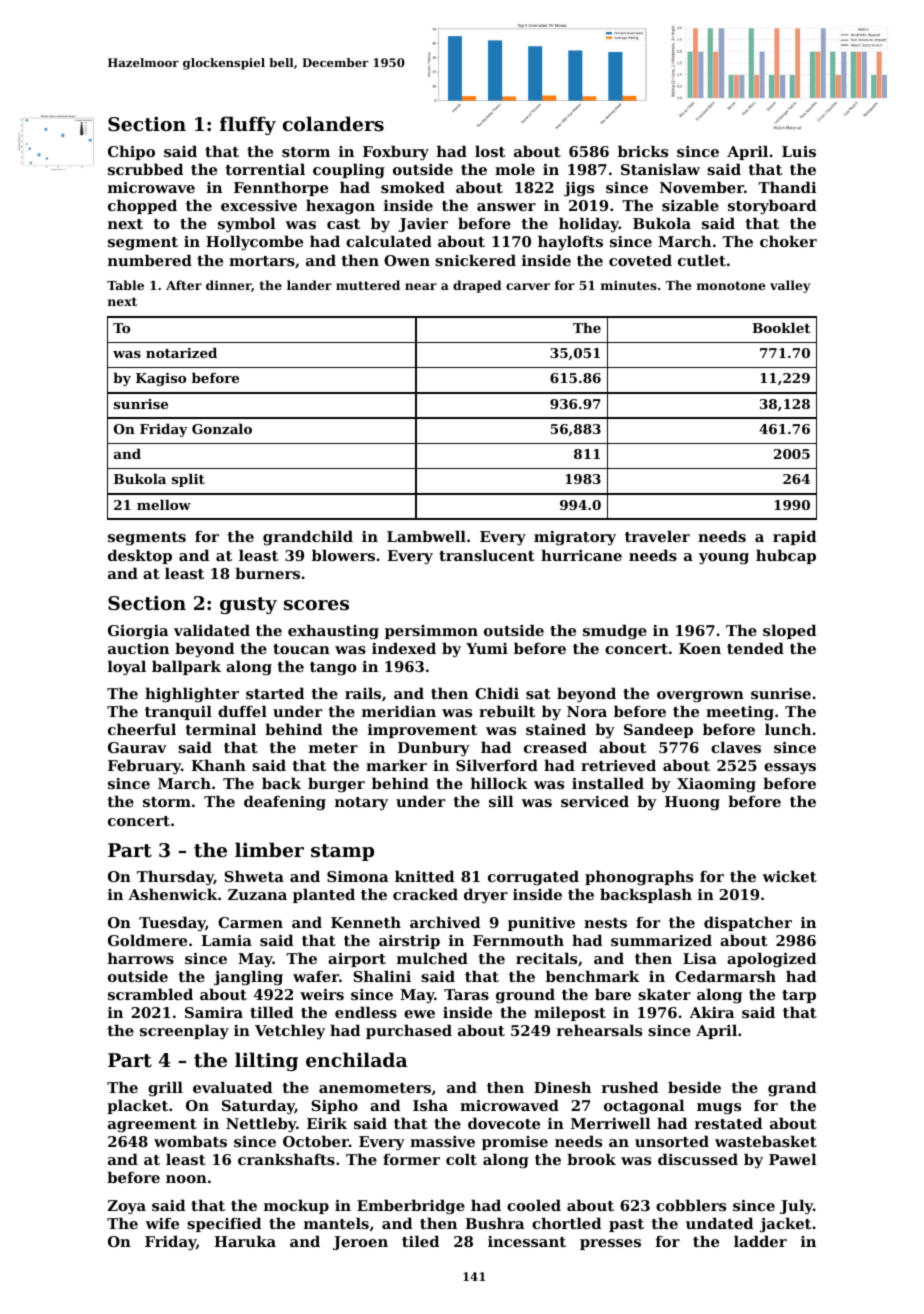 The image size is (924, 1314). What do you see at coordinates (296, 1206) in the document?
I see `mockup` at bounding box center [296, 1206].
